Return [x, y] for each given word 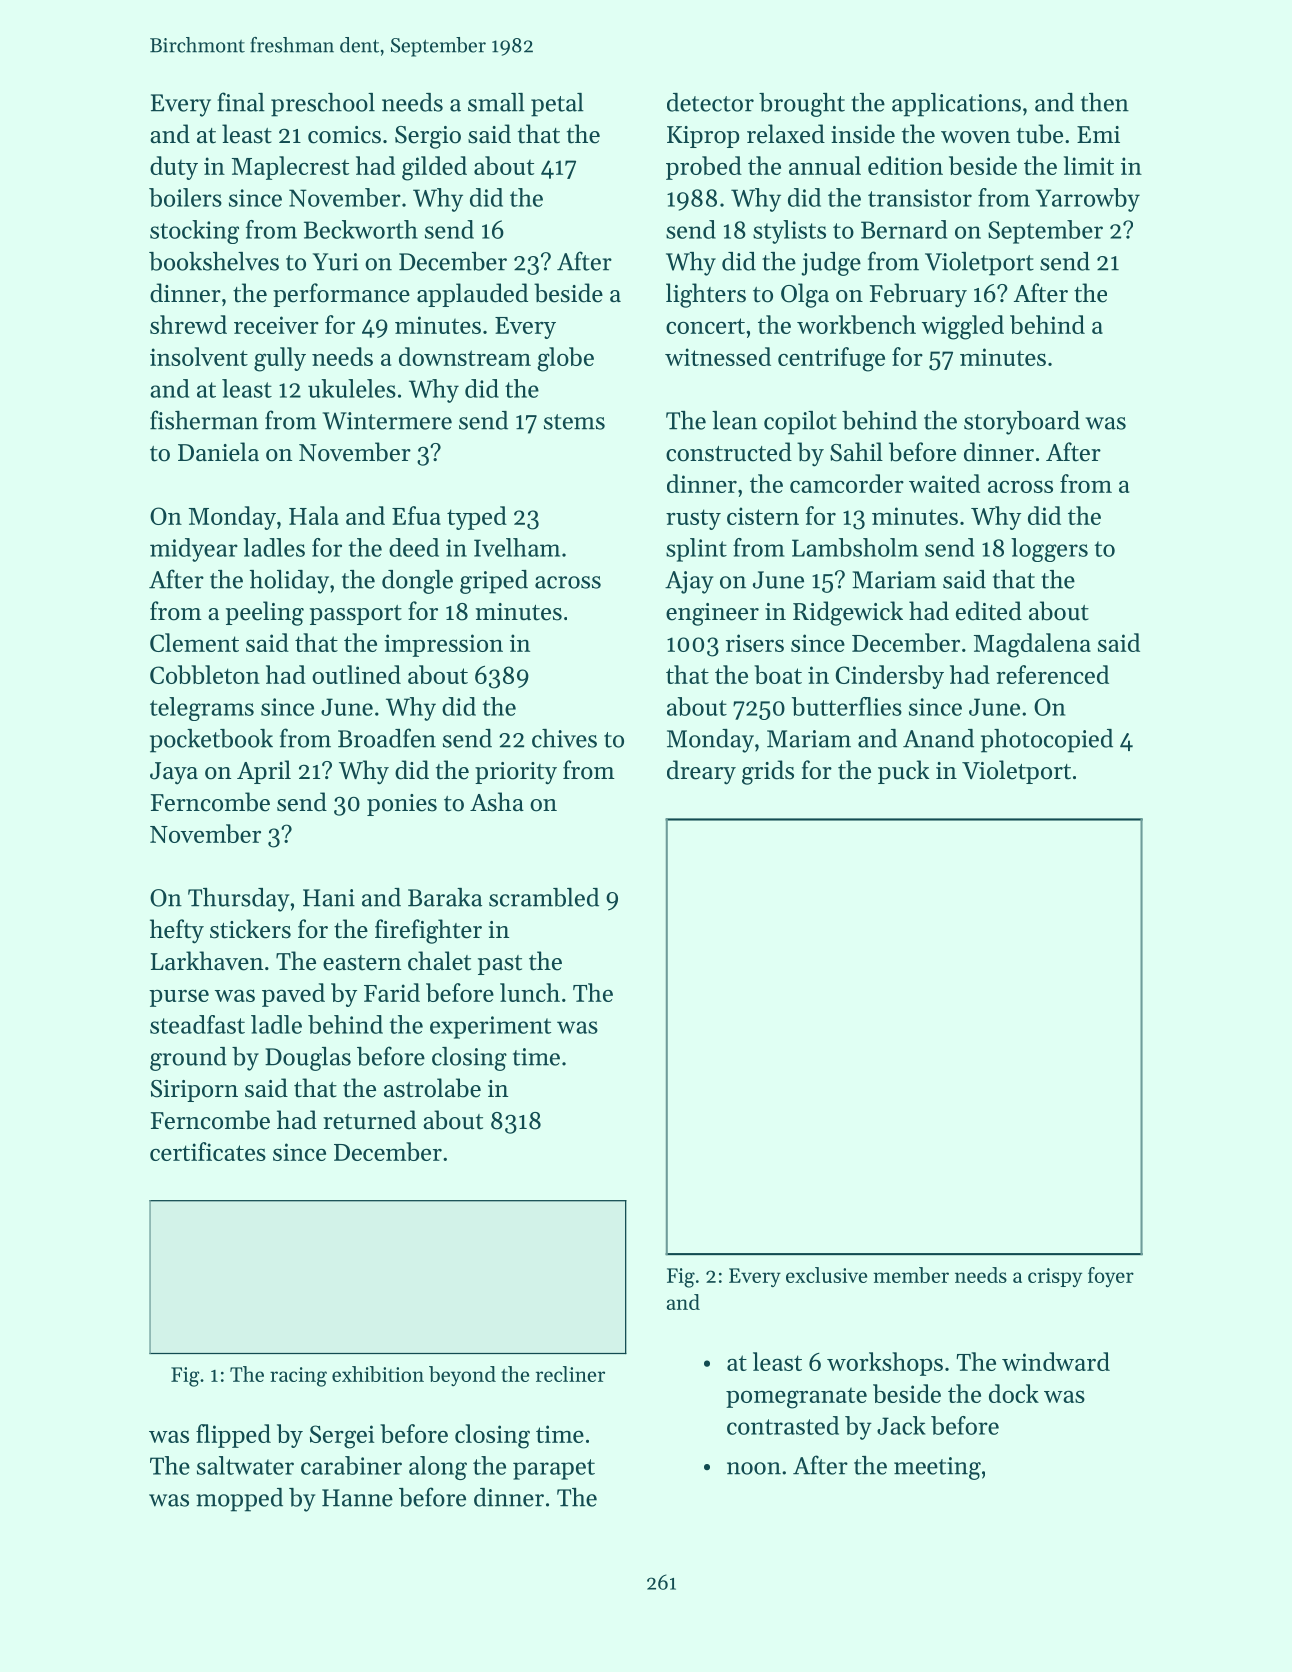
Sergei [342, 1437]
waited [944, 483]
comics [344, 135]
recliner [570, 1374]
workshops [885, 1364]
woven [975, 137]
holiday [289, 582]
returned [369, 1120]
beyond [462, 1376]
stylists [789, 232]
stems [574, 422]
